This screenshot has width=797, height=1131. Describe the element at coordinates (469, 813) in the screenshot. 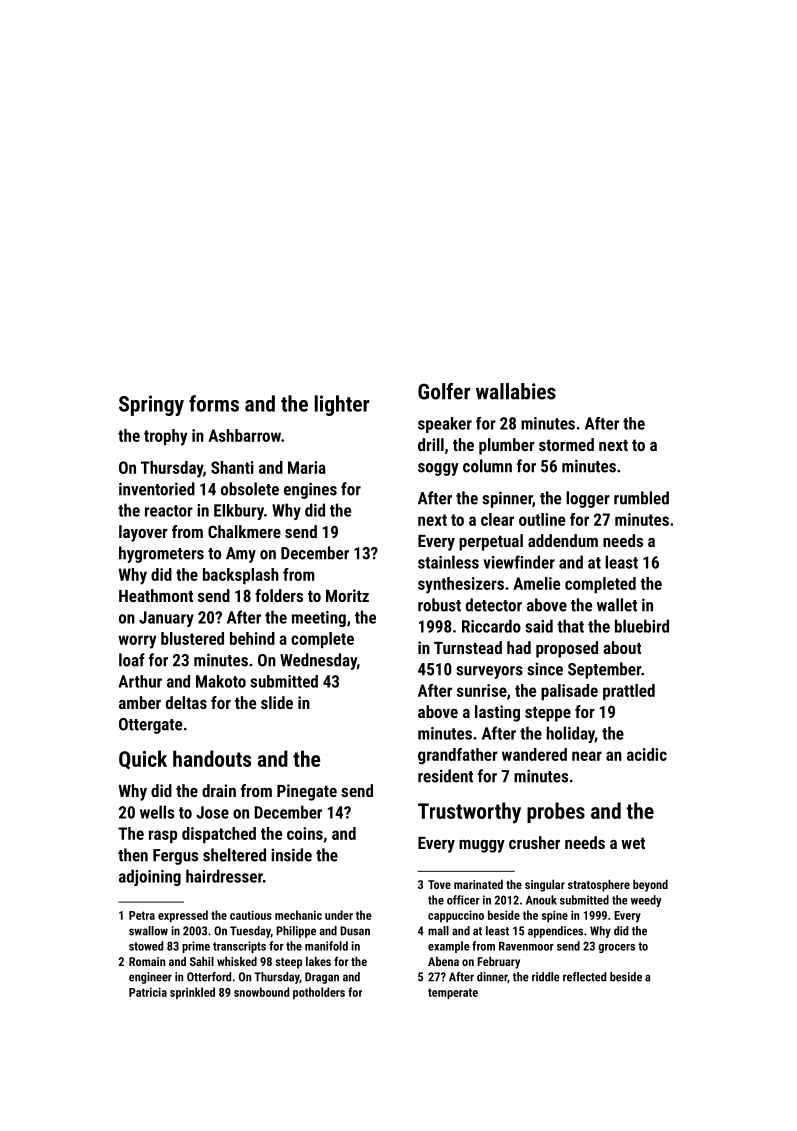

I see `Trustworthy` at that location.
